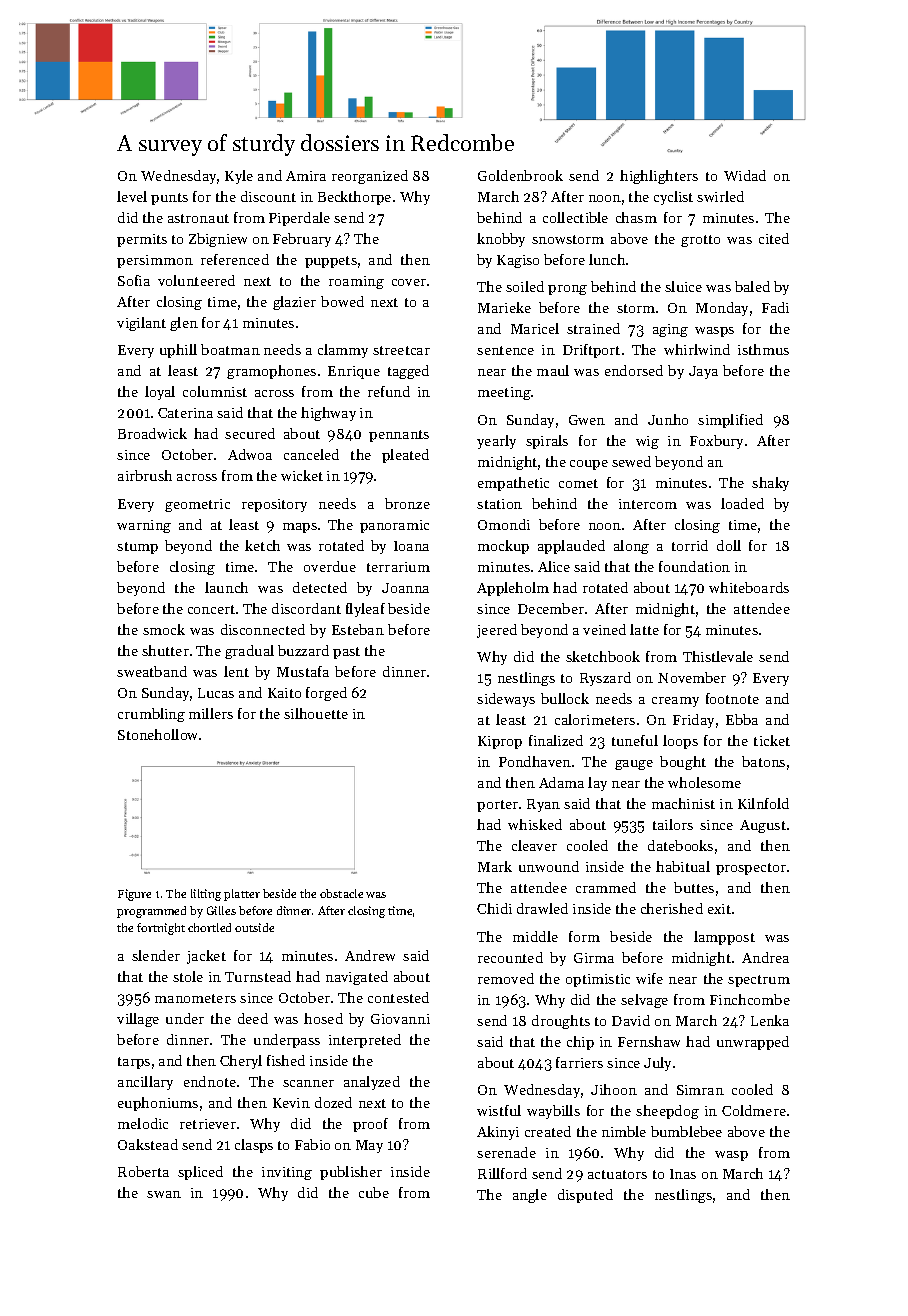 The image size is (908, 1316). What do you see at coordinates (649, 978) in the page?
I see `wife` at bounding box center [649, 978].
